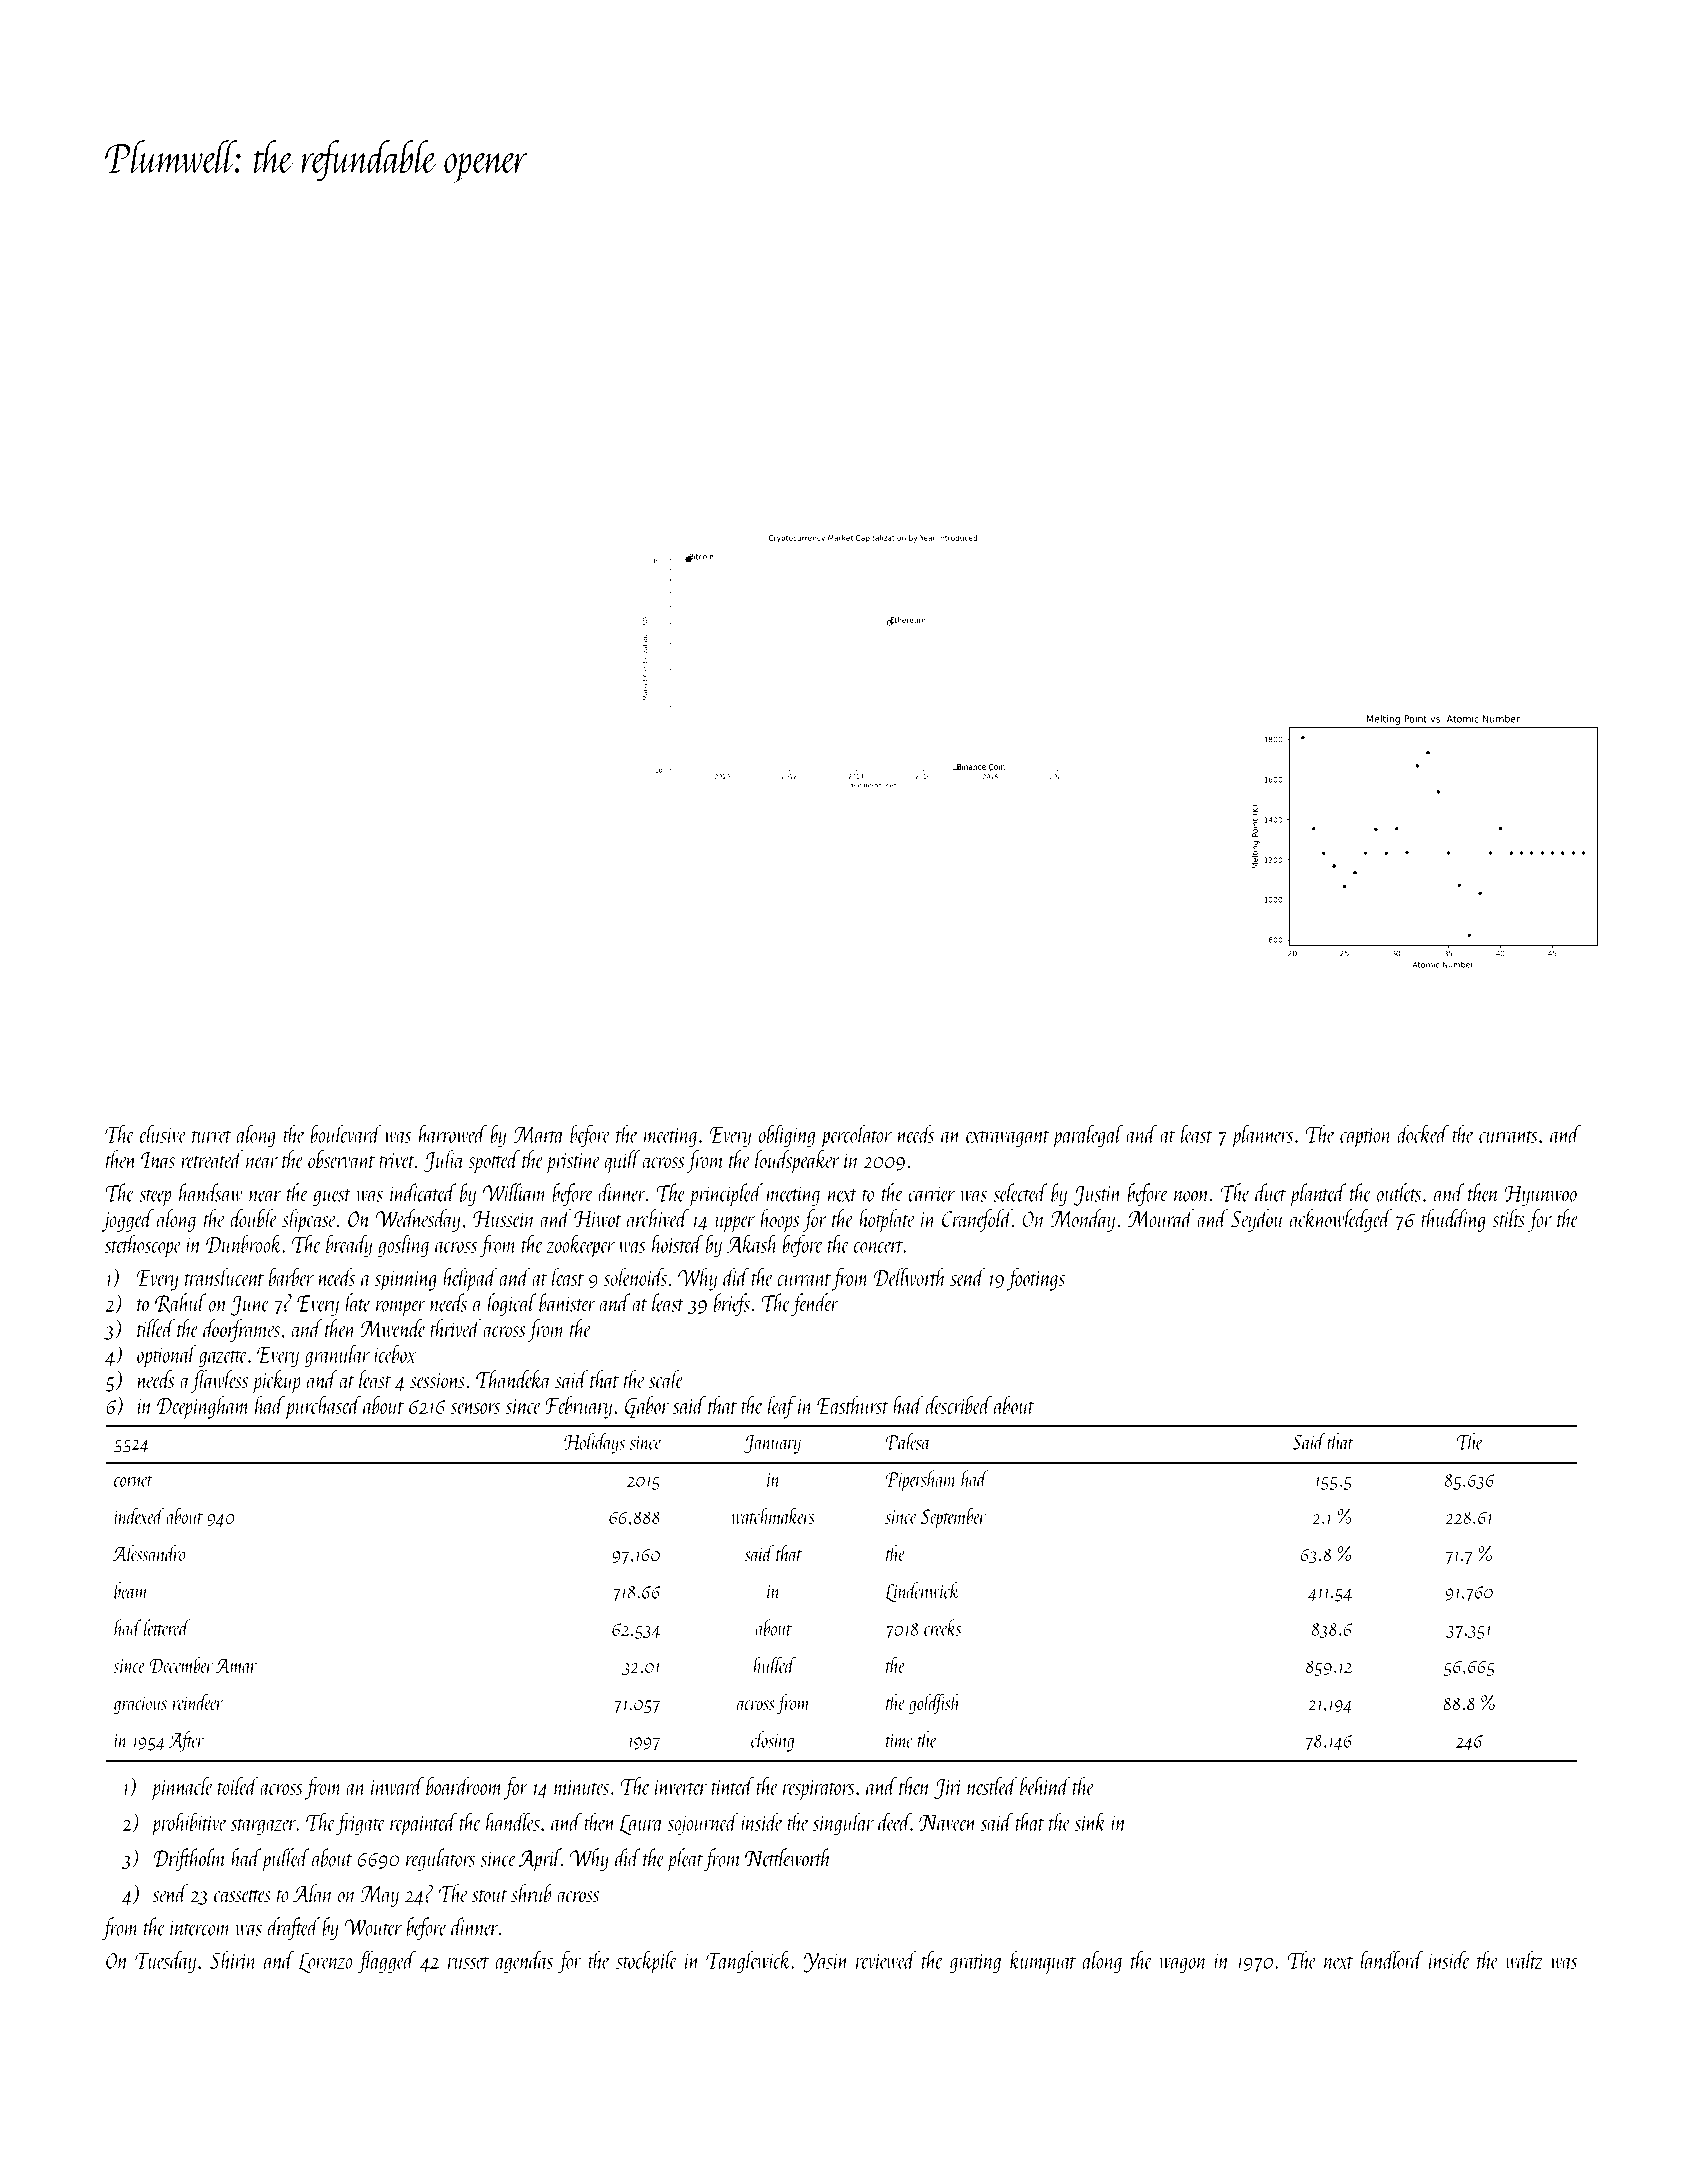  I want to click on Lindenwick, so click(922, 1592).
